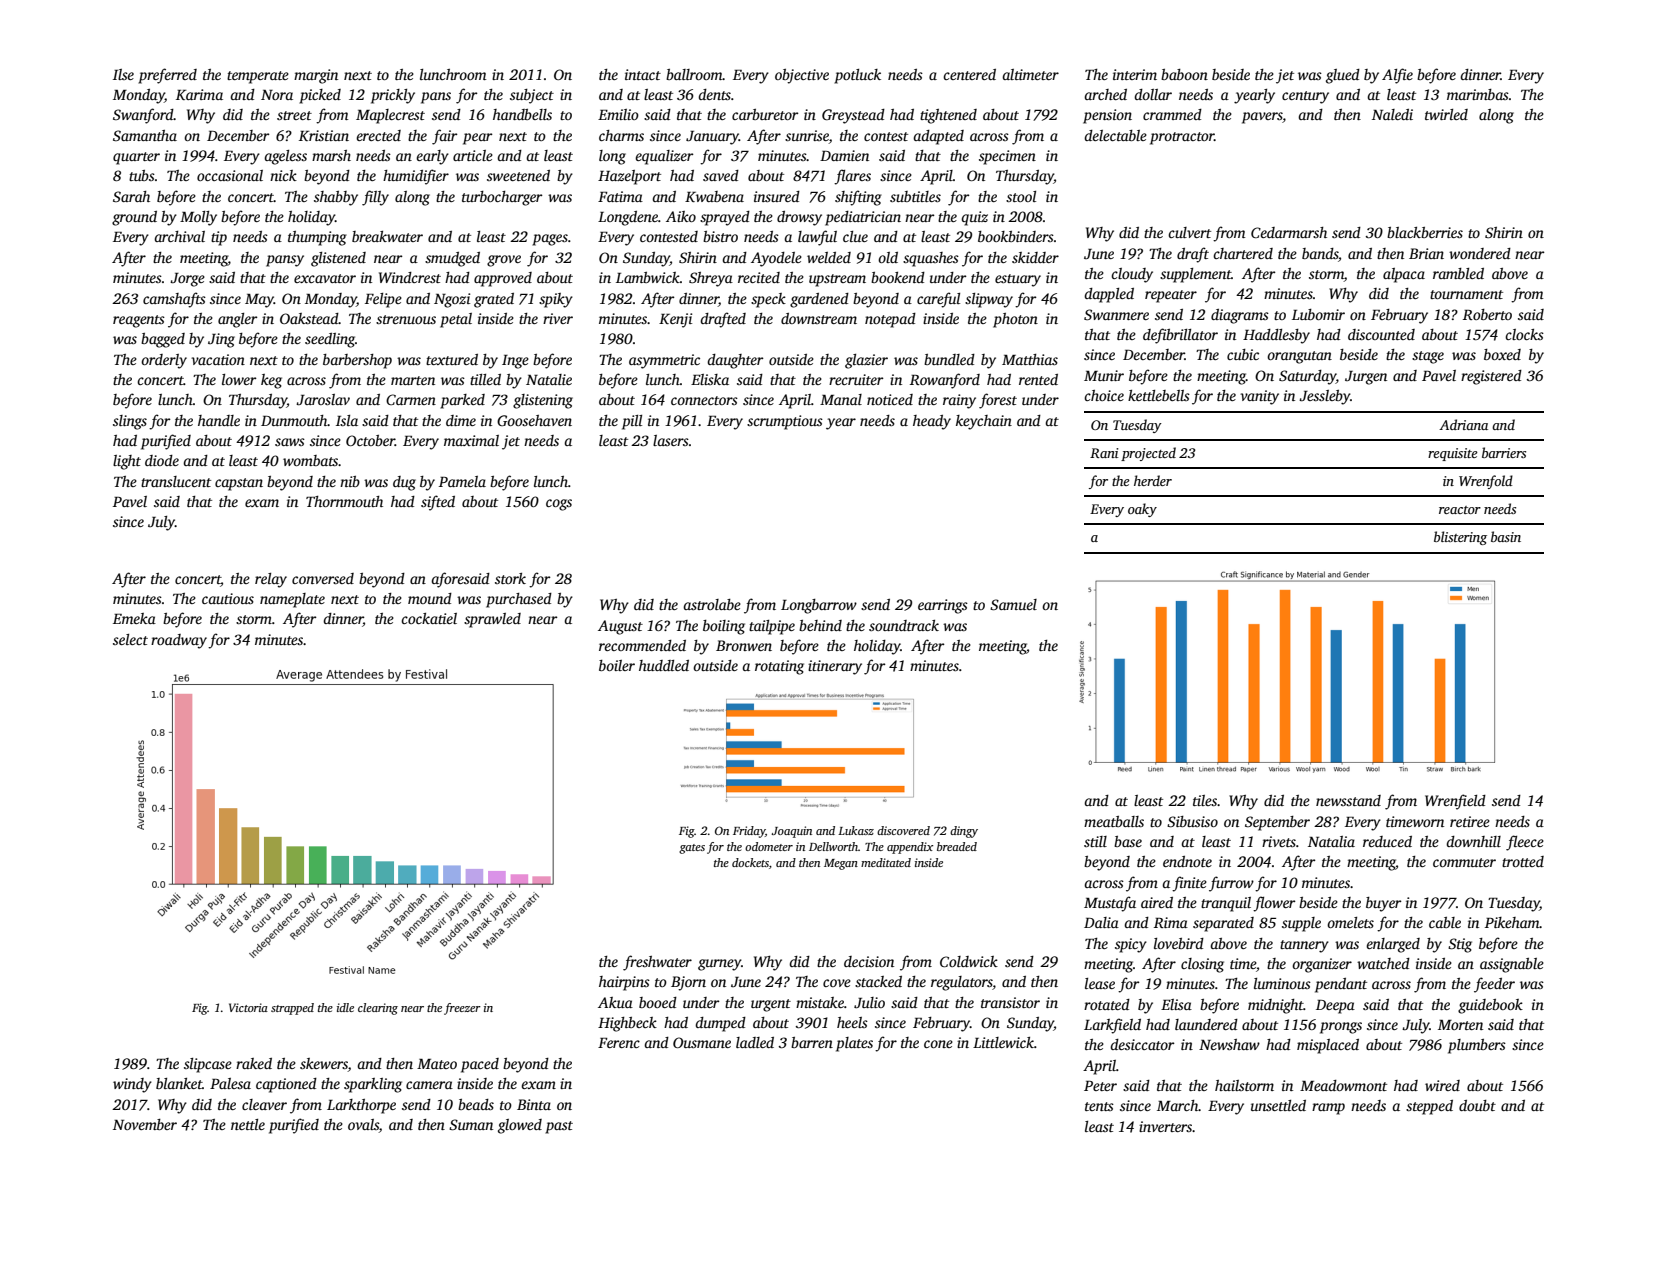 Image resolution: width=1657 pixels, height=1281 pixels. What do you see at coordinates (1015, 320) in the page?
I see `photon` at bounding box center [1015, 320].
